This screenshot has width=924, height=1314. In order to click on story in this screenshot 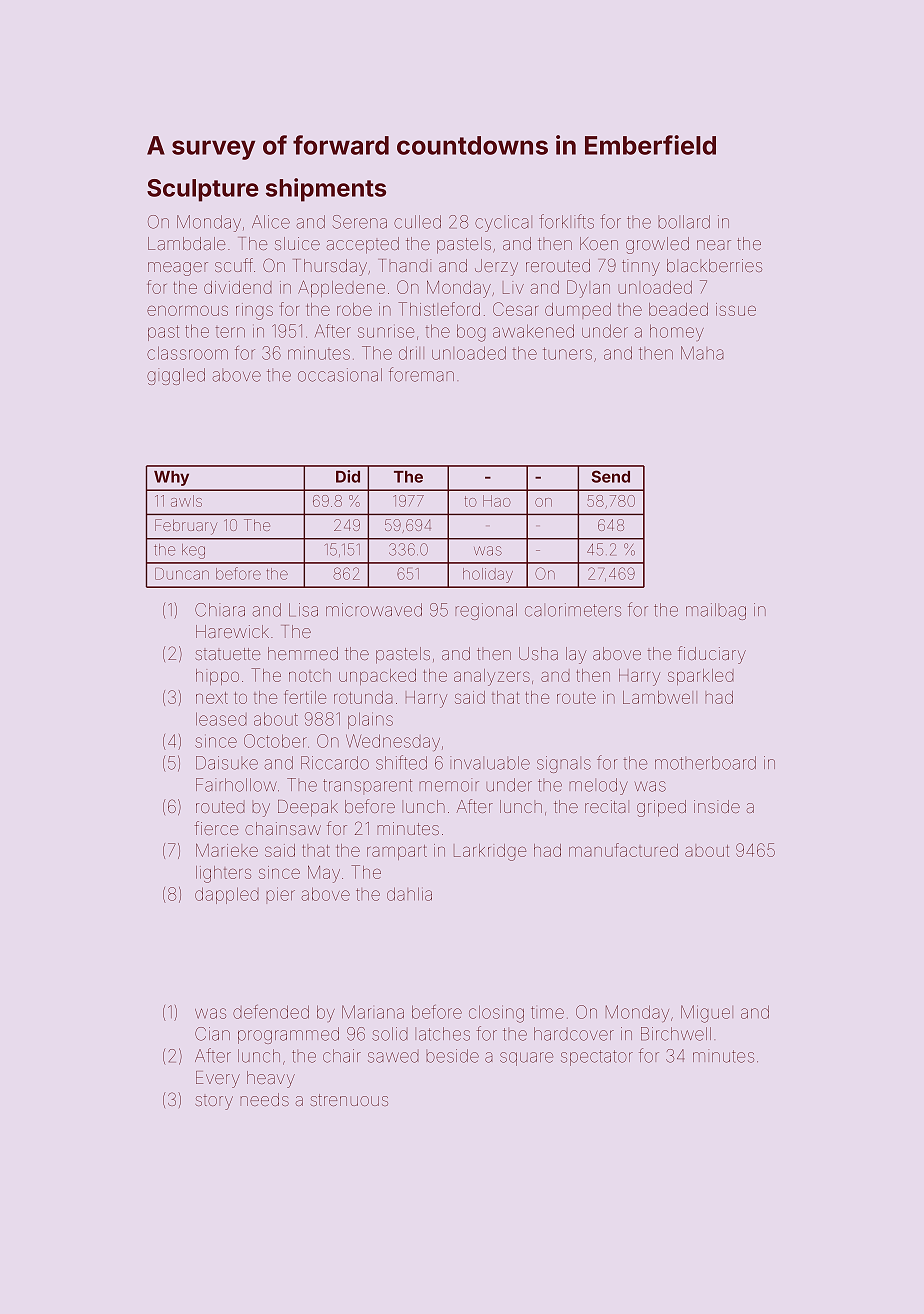, I will do `click(214, 1103)`.
